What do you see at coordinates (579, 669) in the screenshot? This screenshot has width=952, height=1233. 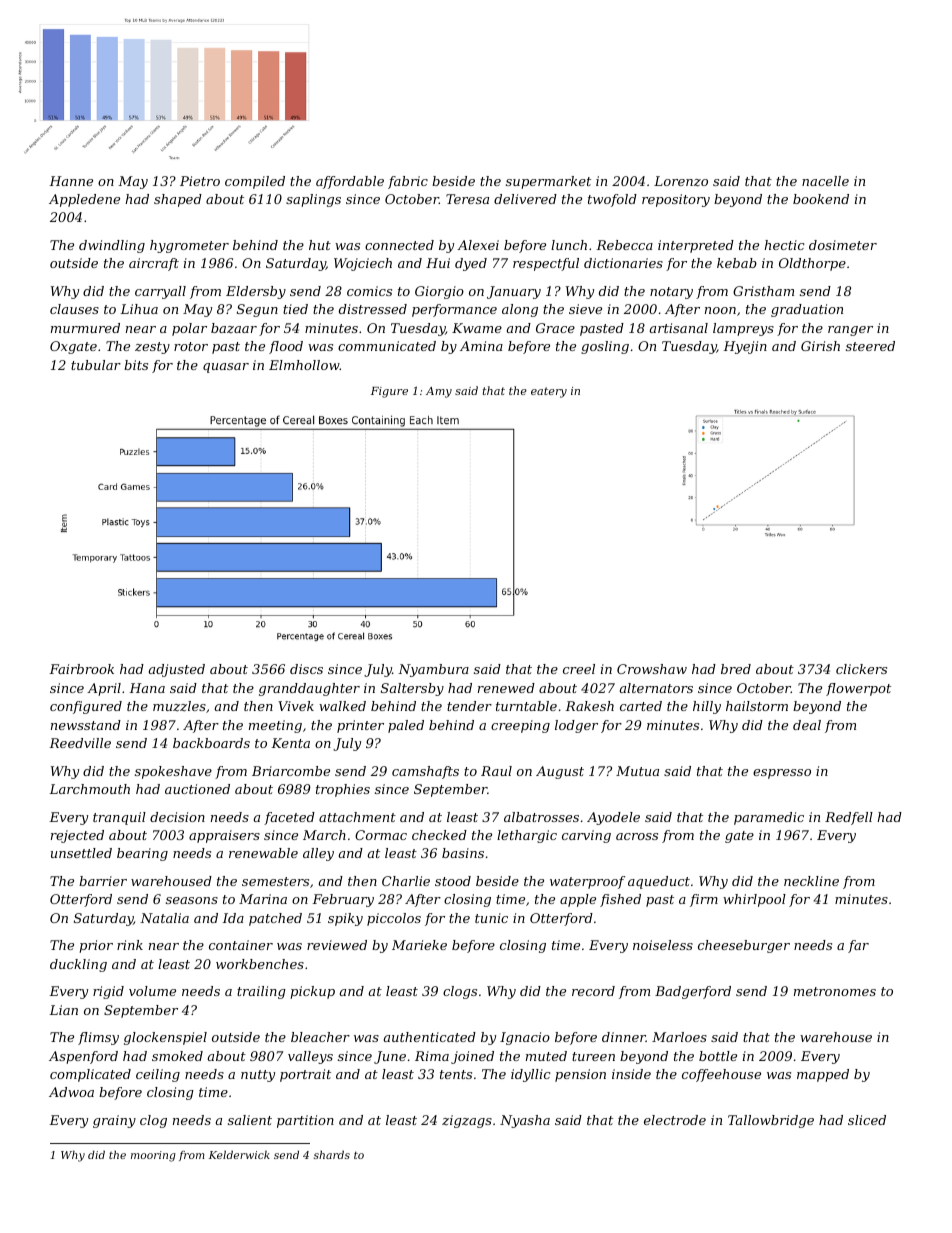 I see `creel` at bounding box center [579, 669].
